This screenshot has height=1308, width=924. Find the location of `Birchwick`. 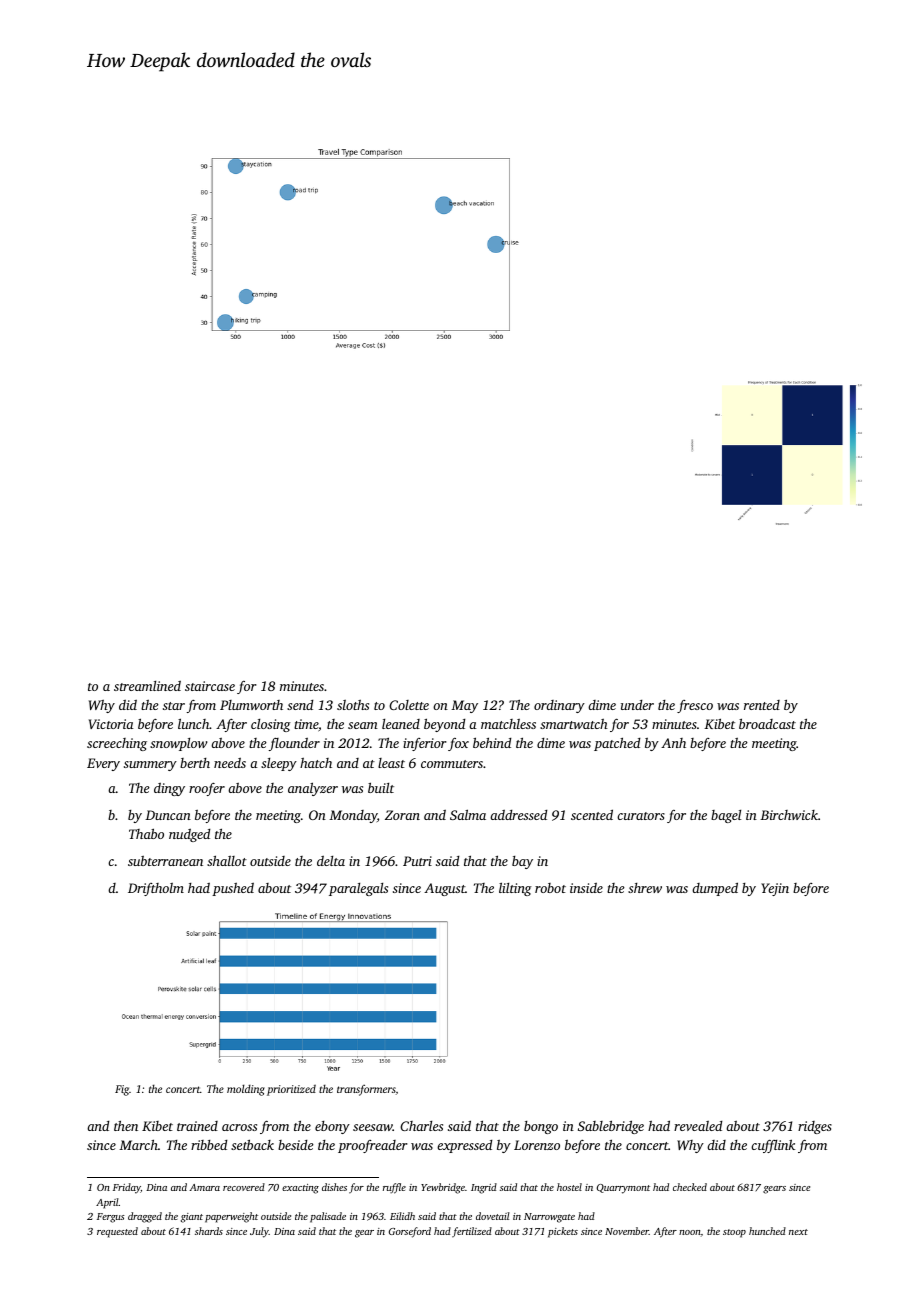

Birchwick is located at coordinates (789, 815).
